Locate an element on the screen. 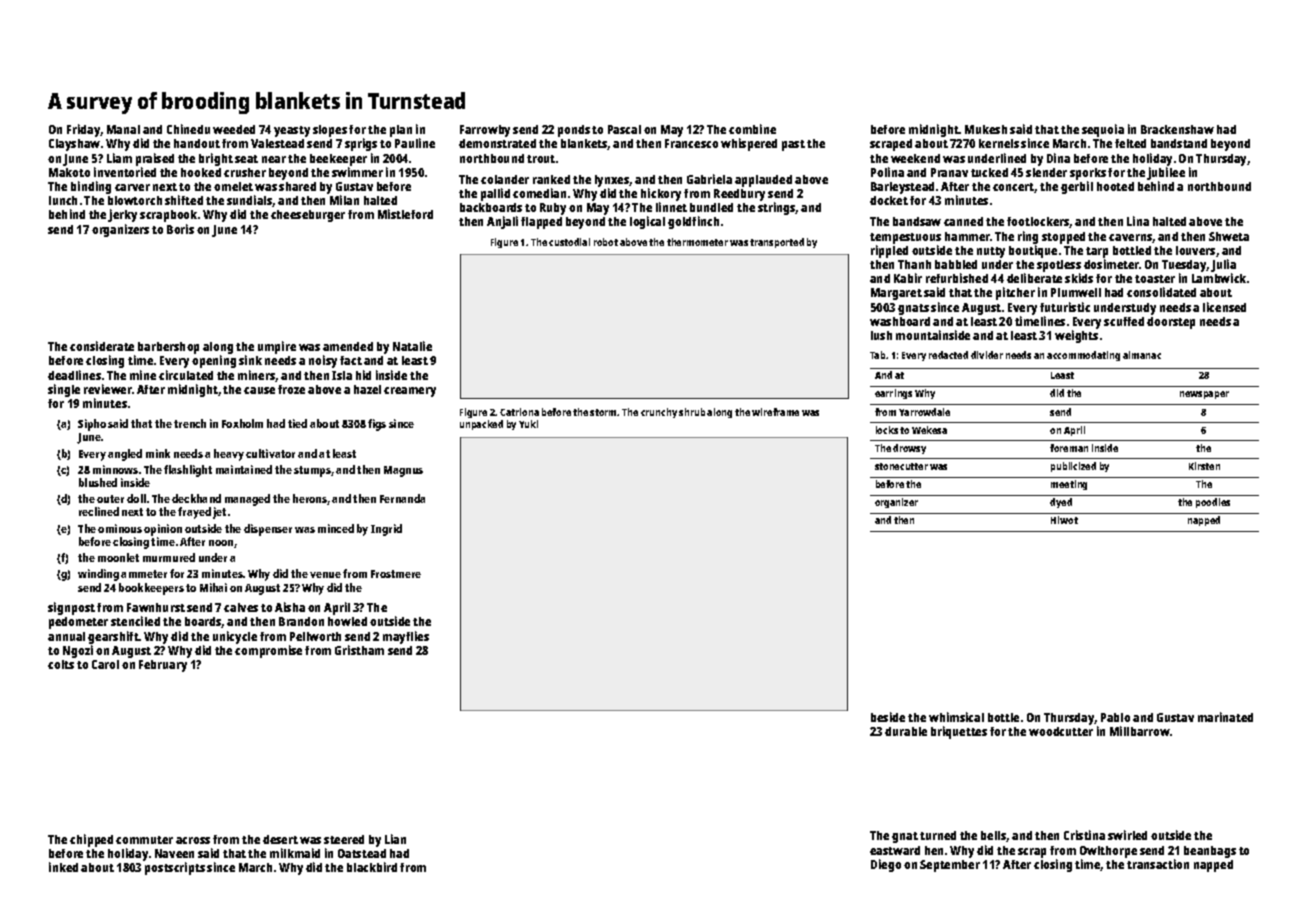 The height and width of the screenshot is (924, 1308). Frostmere is located at coordinates (396, 574).
